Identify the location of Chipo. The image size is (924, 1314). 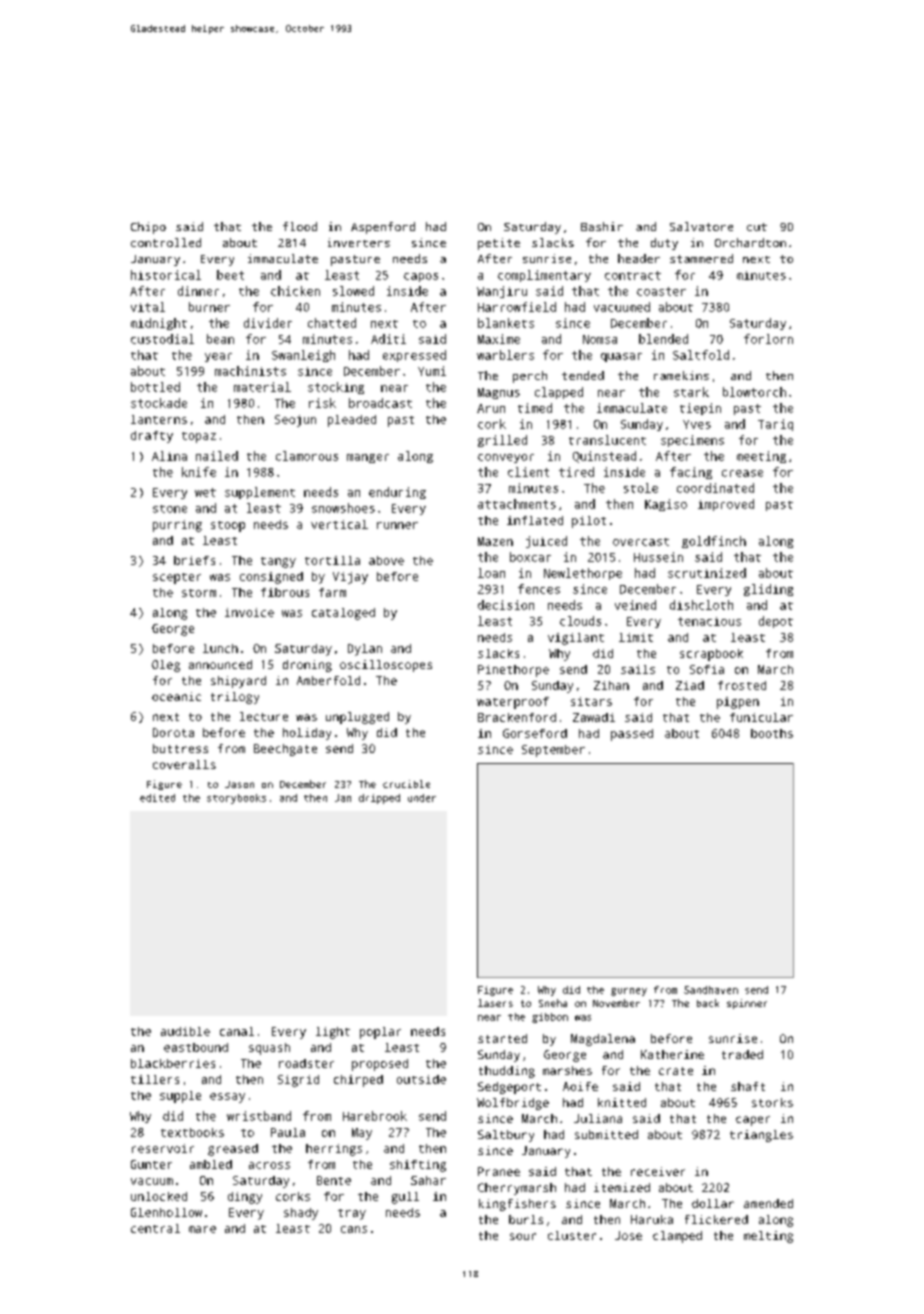
(148, 228).
